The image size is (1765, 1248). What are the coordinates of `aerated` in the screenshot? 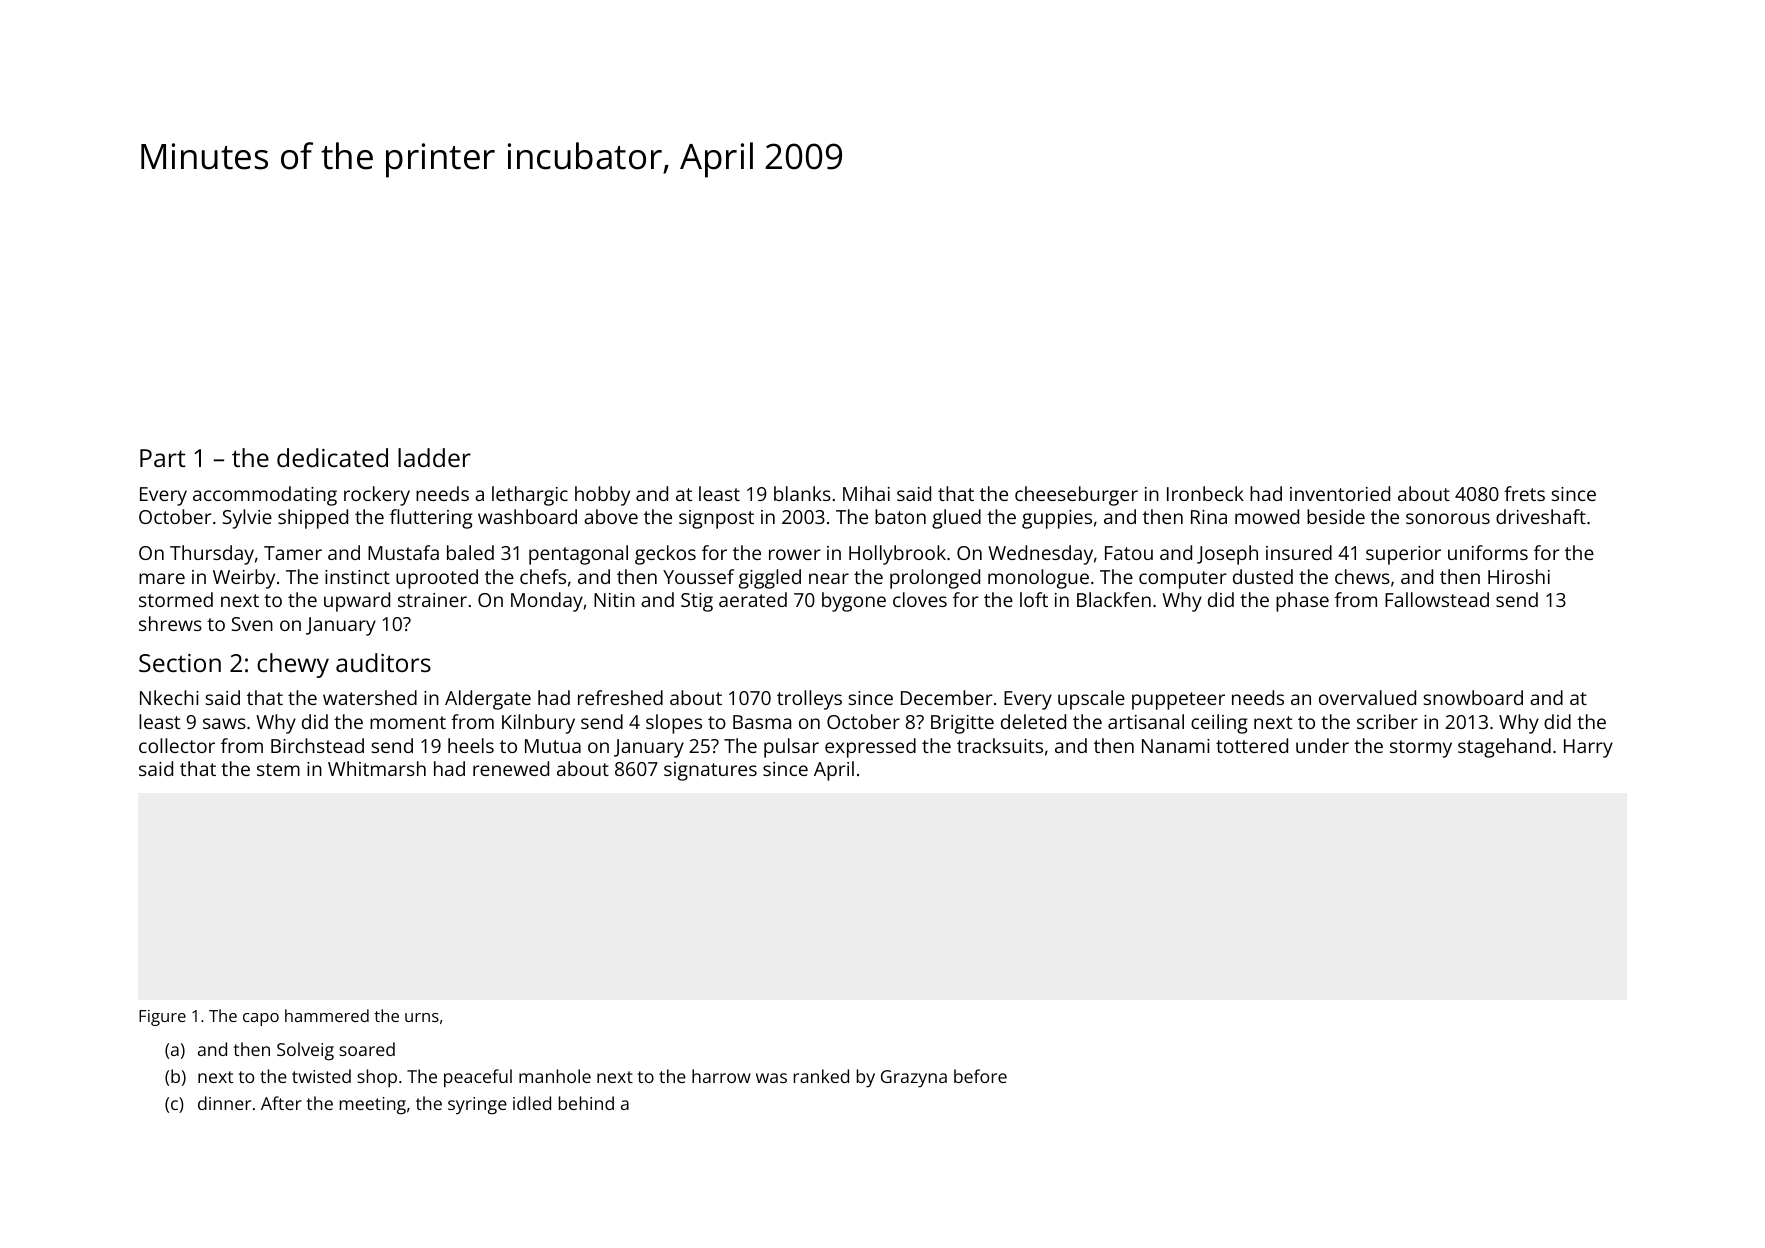 It's located at (753, 599).
